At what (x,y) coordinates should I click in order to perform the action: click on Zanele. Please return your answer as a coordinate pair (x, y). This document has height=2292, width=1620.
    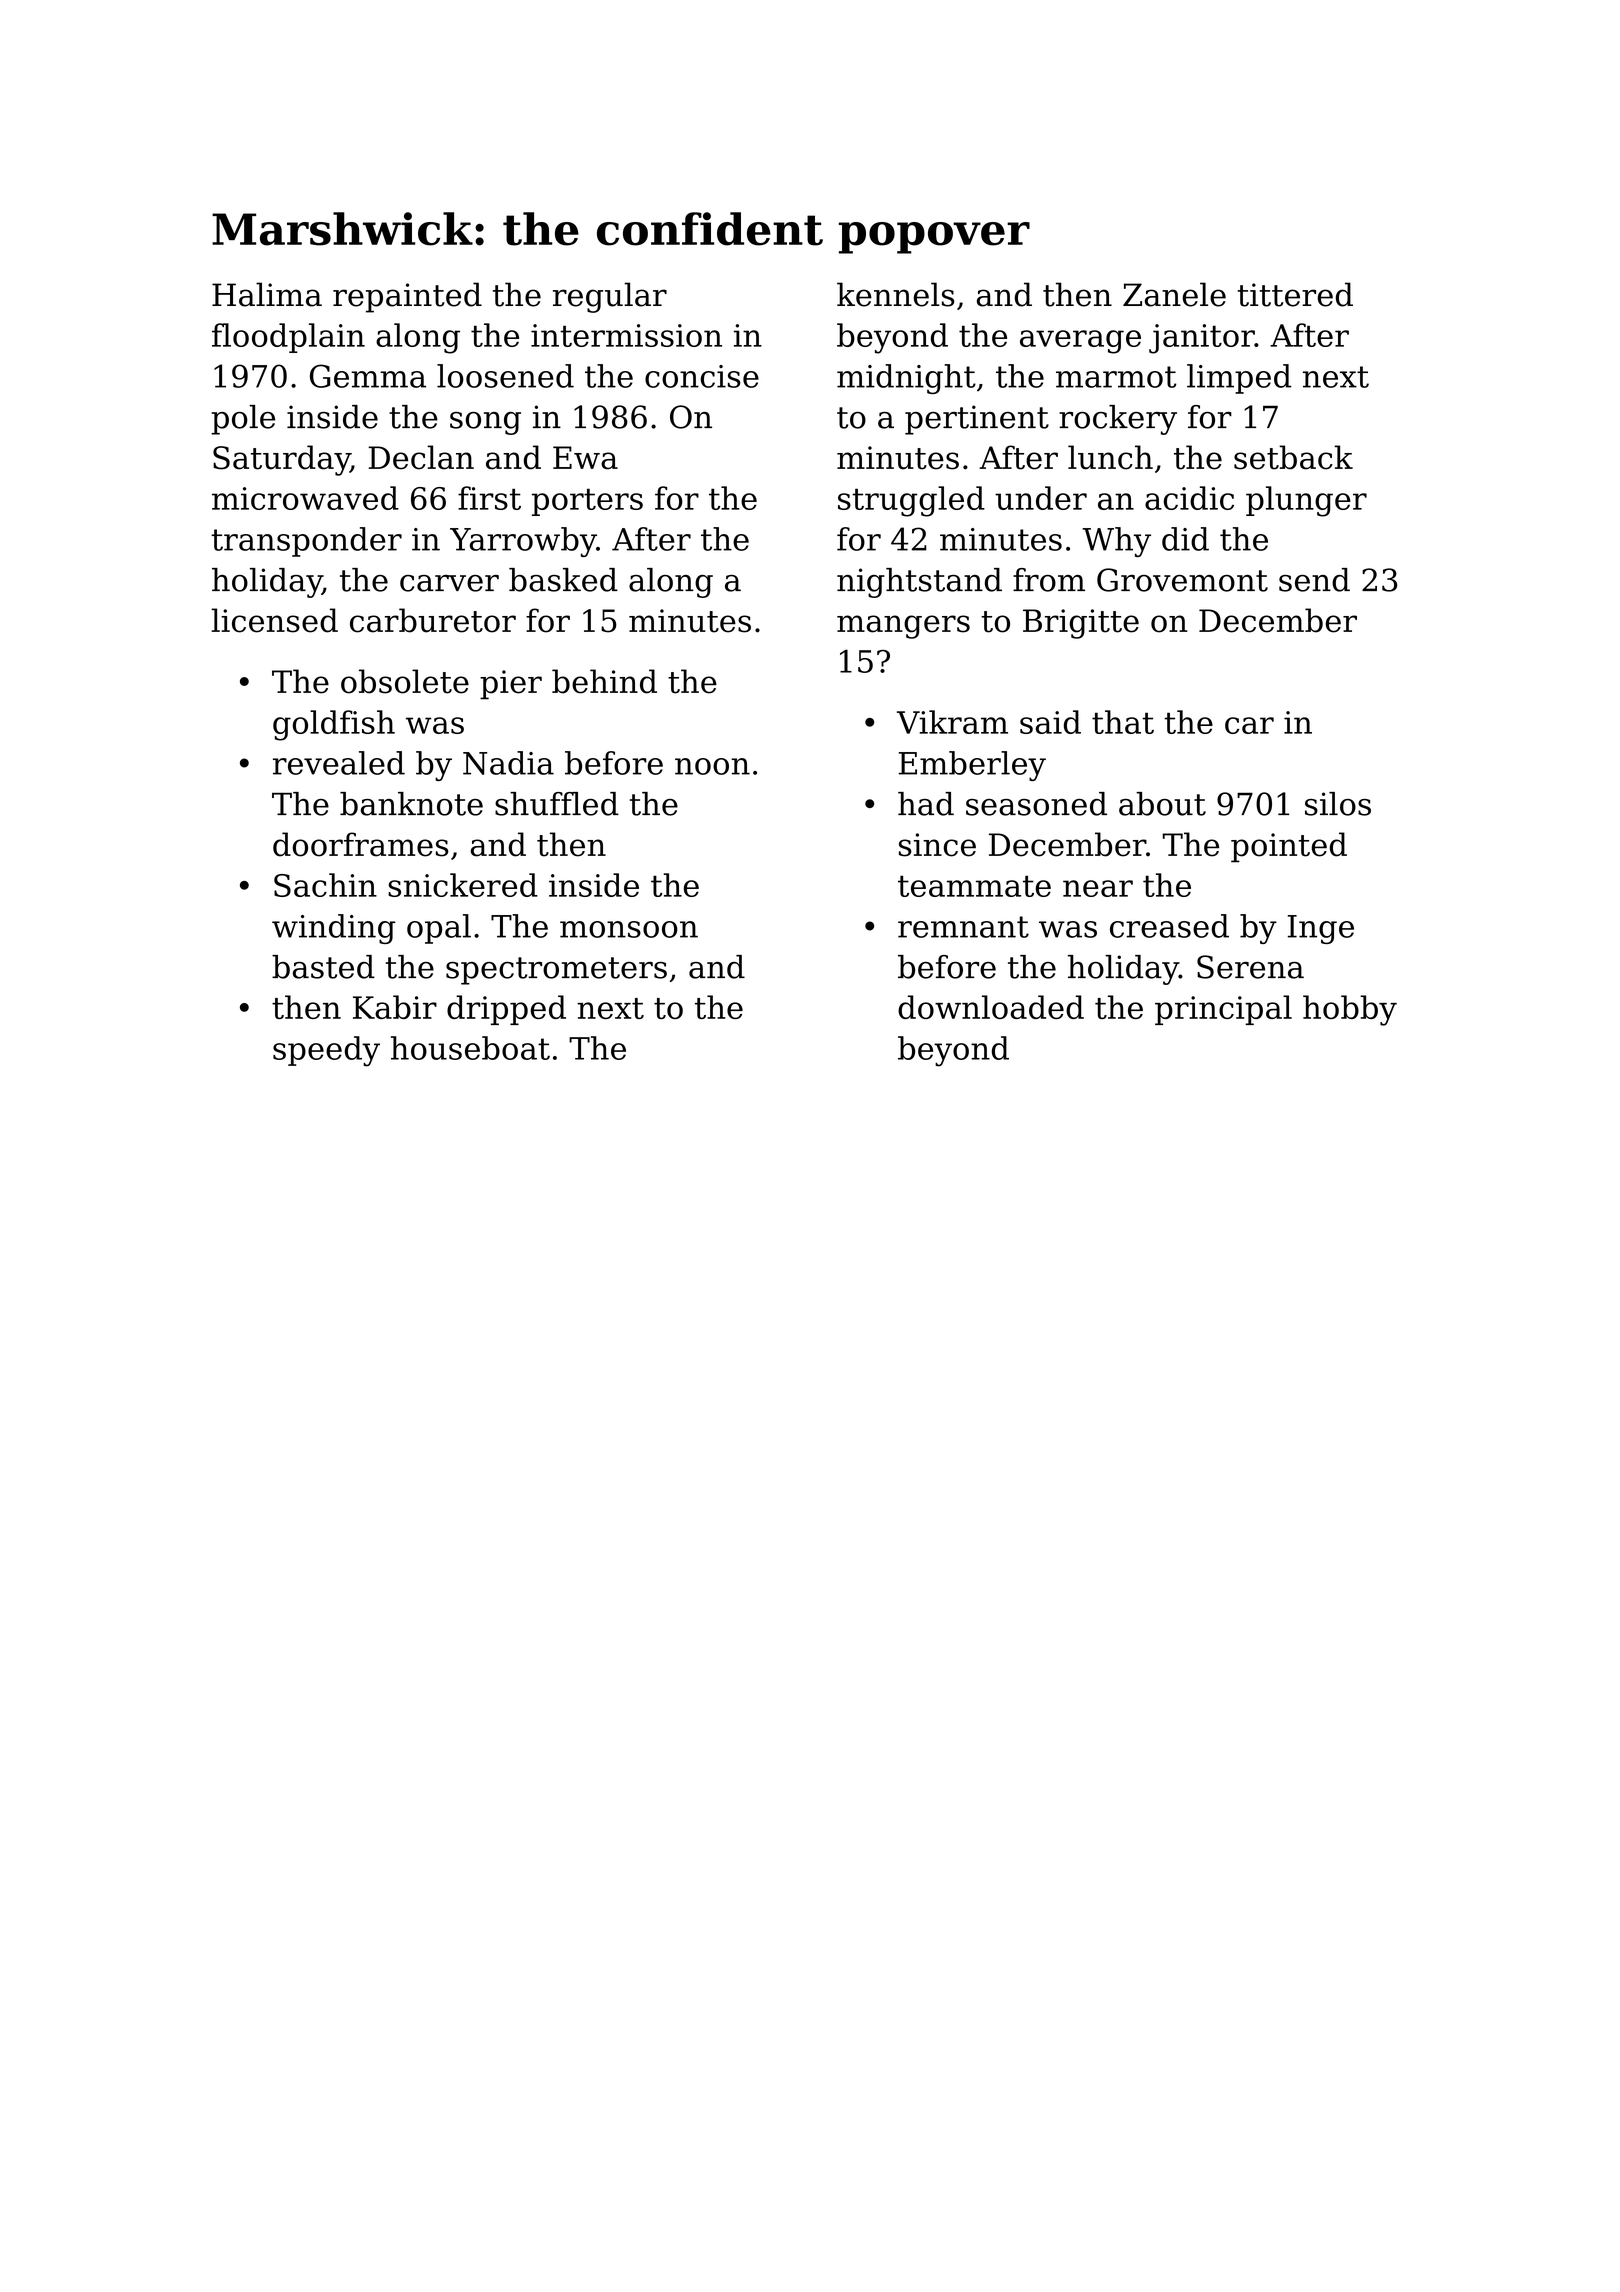
    Looking at the image, I should click on (1174, 294).
